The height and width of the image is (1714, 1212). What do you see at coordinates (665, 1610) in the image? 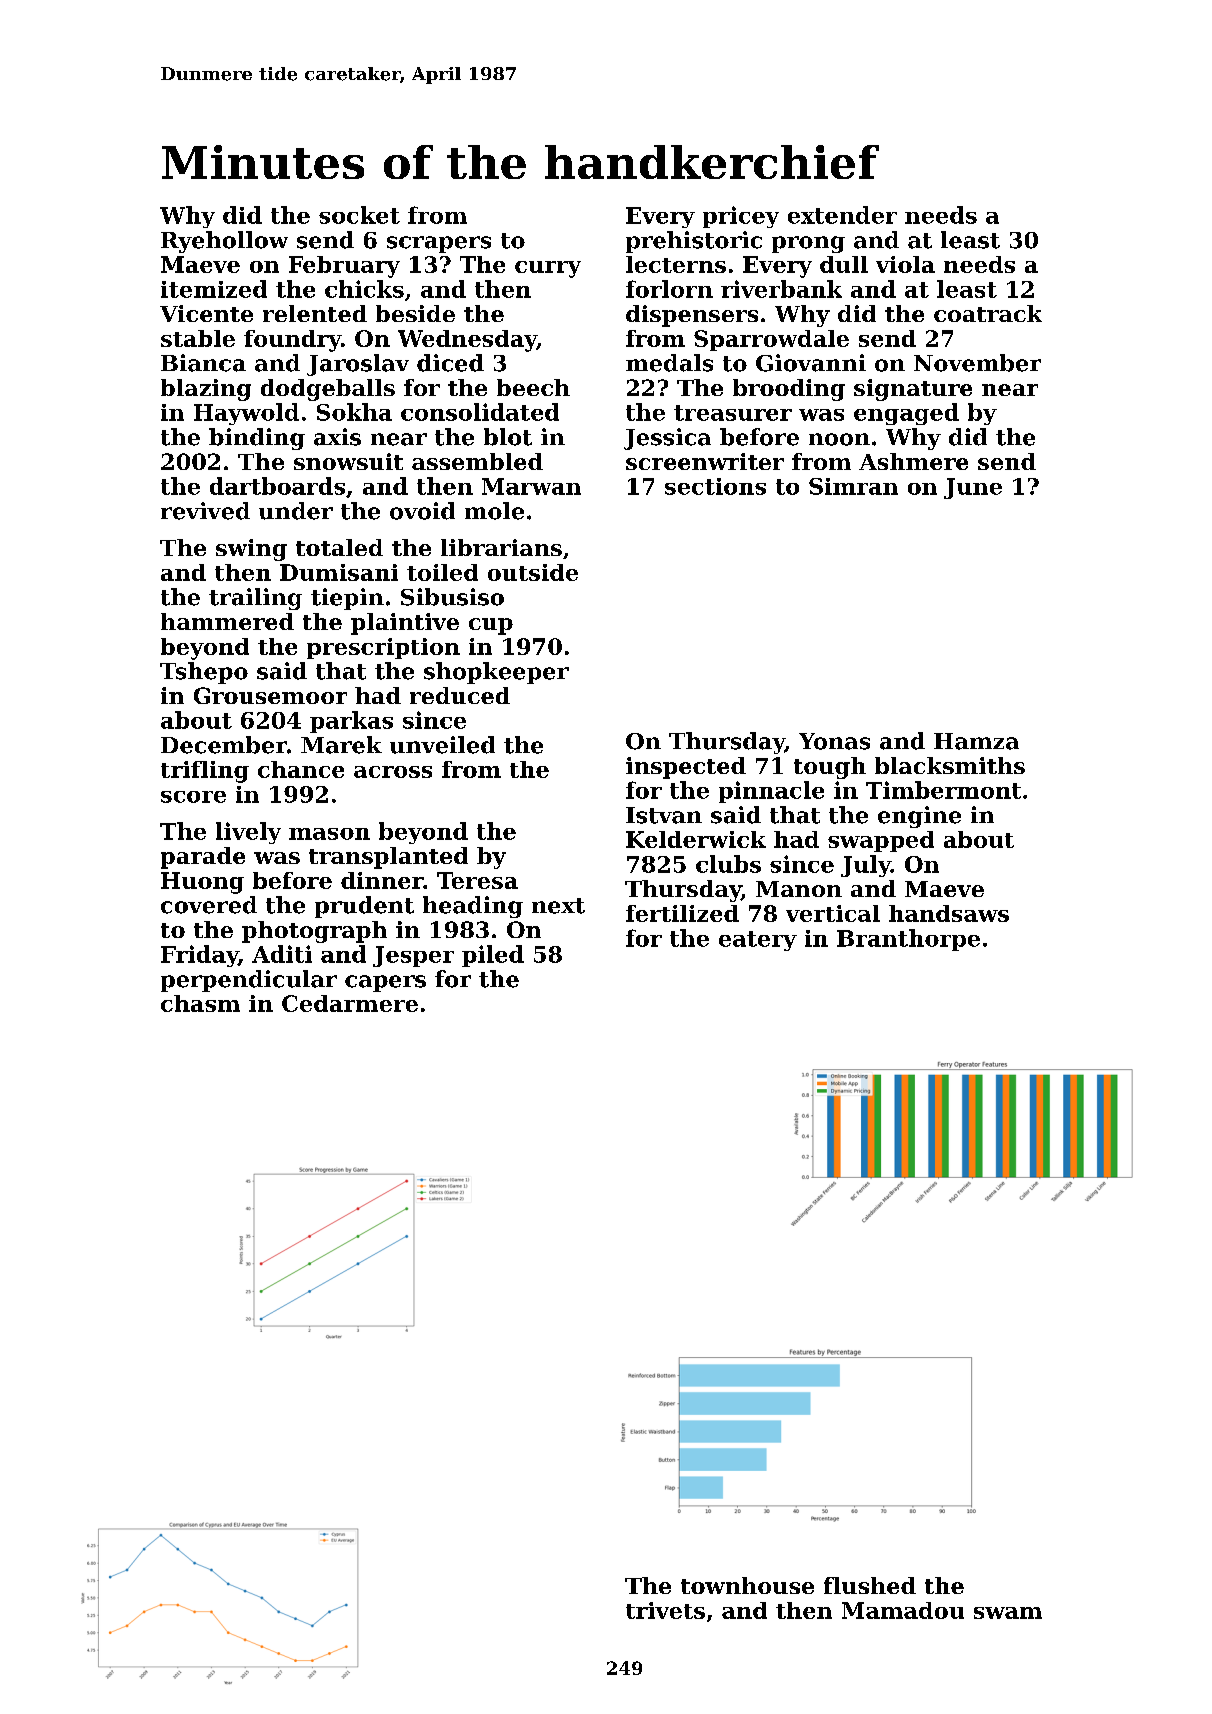
I see `trivets` at bounding box center [665, 1610].
